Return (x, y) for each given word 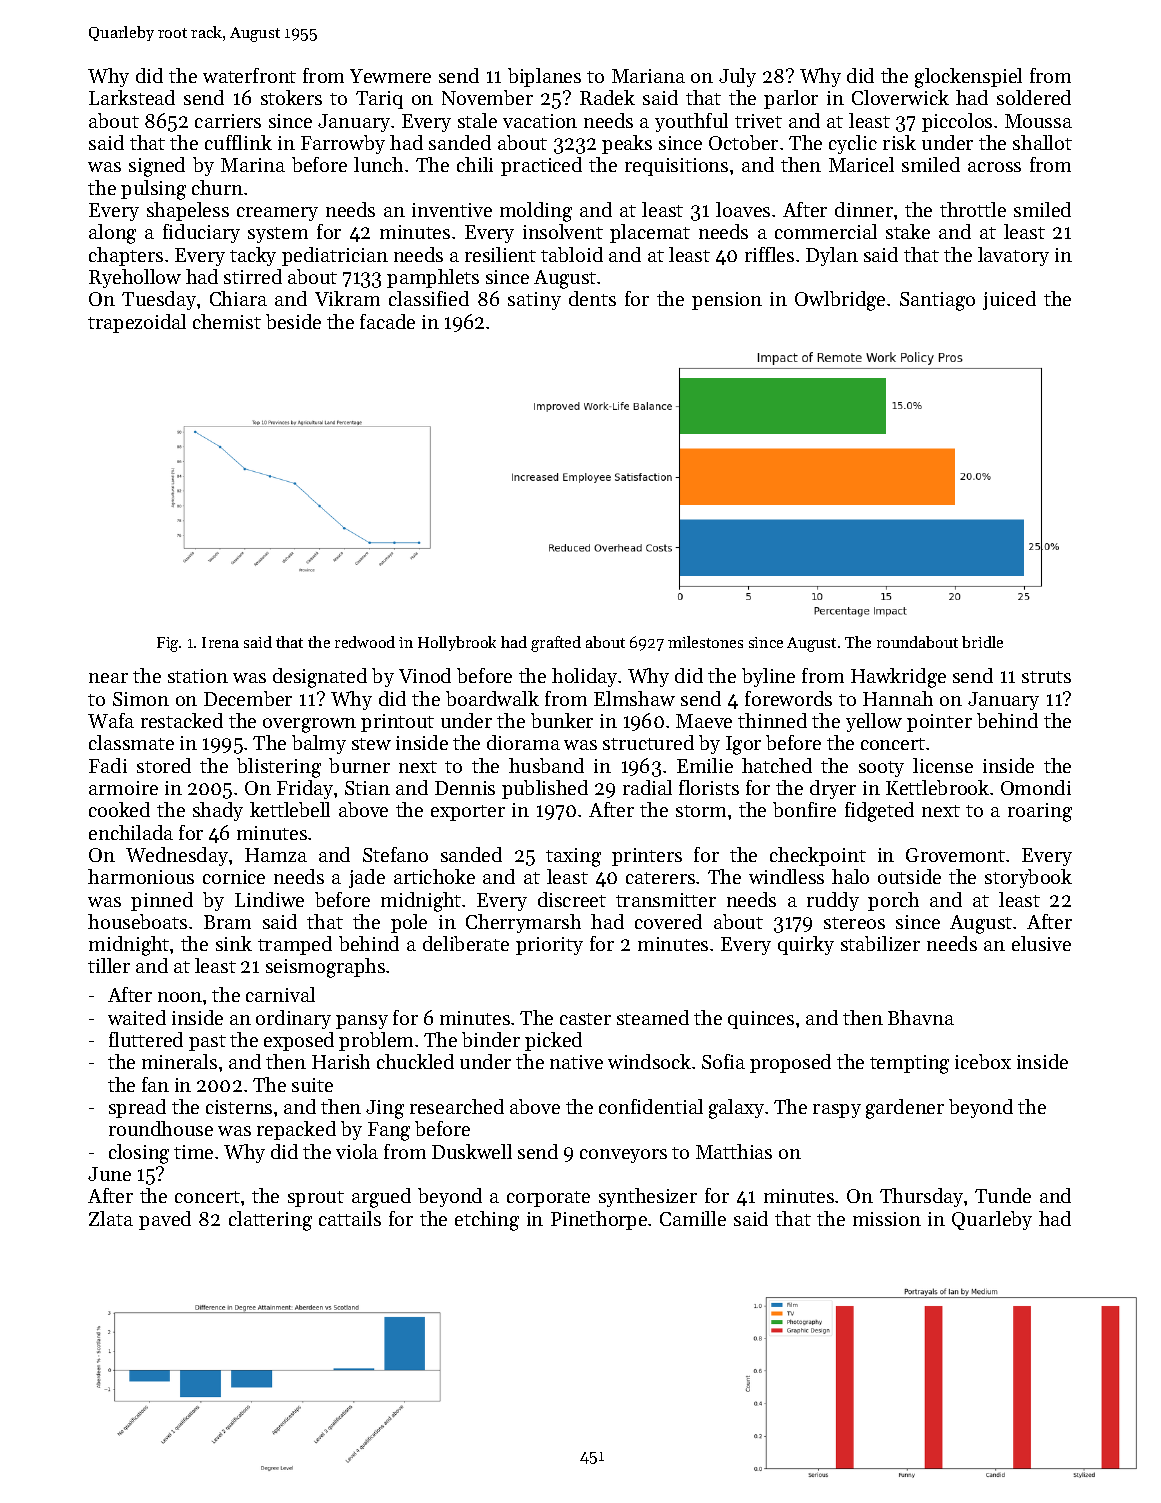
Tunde (1003, 1195)
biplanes (544, 77)
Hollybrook (457, 643)
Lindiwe (269, 899)
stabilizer (880, 943)
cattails (350, 1218)
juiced (1009, 300)
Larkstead (132, 97)
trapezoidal (137, 323)
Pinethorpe (599, 1220)
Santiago (937, 301)
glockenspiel (968, 78)
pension (727, 301)
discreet (572, 899)
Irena (220, 642)
